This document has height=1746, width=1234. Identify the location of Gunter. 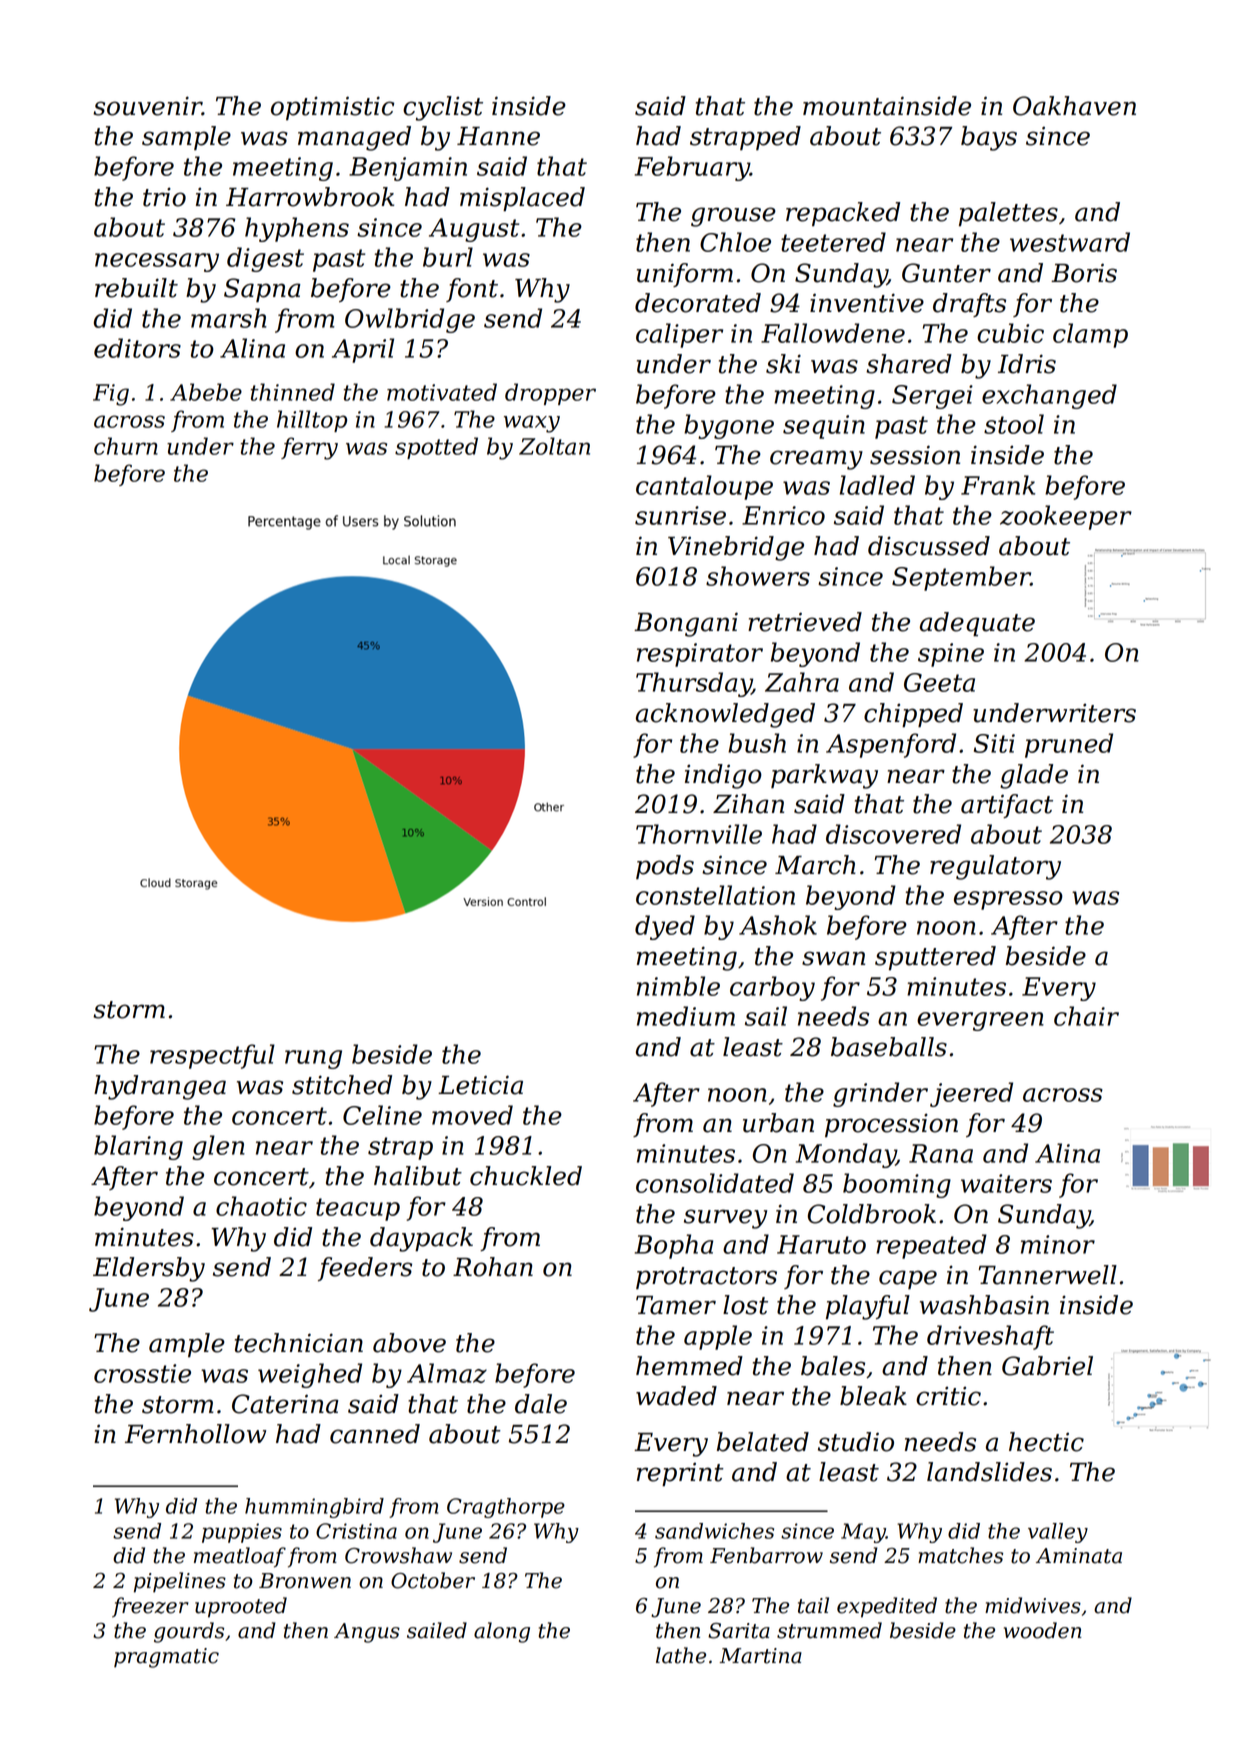
(946, 273).
